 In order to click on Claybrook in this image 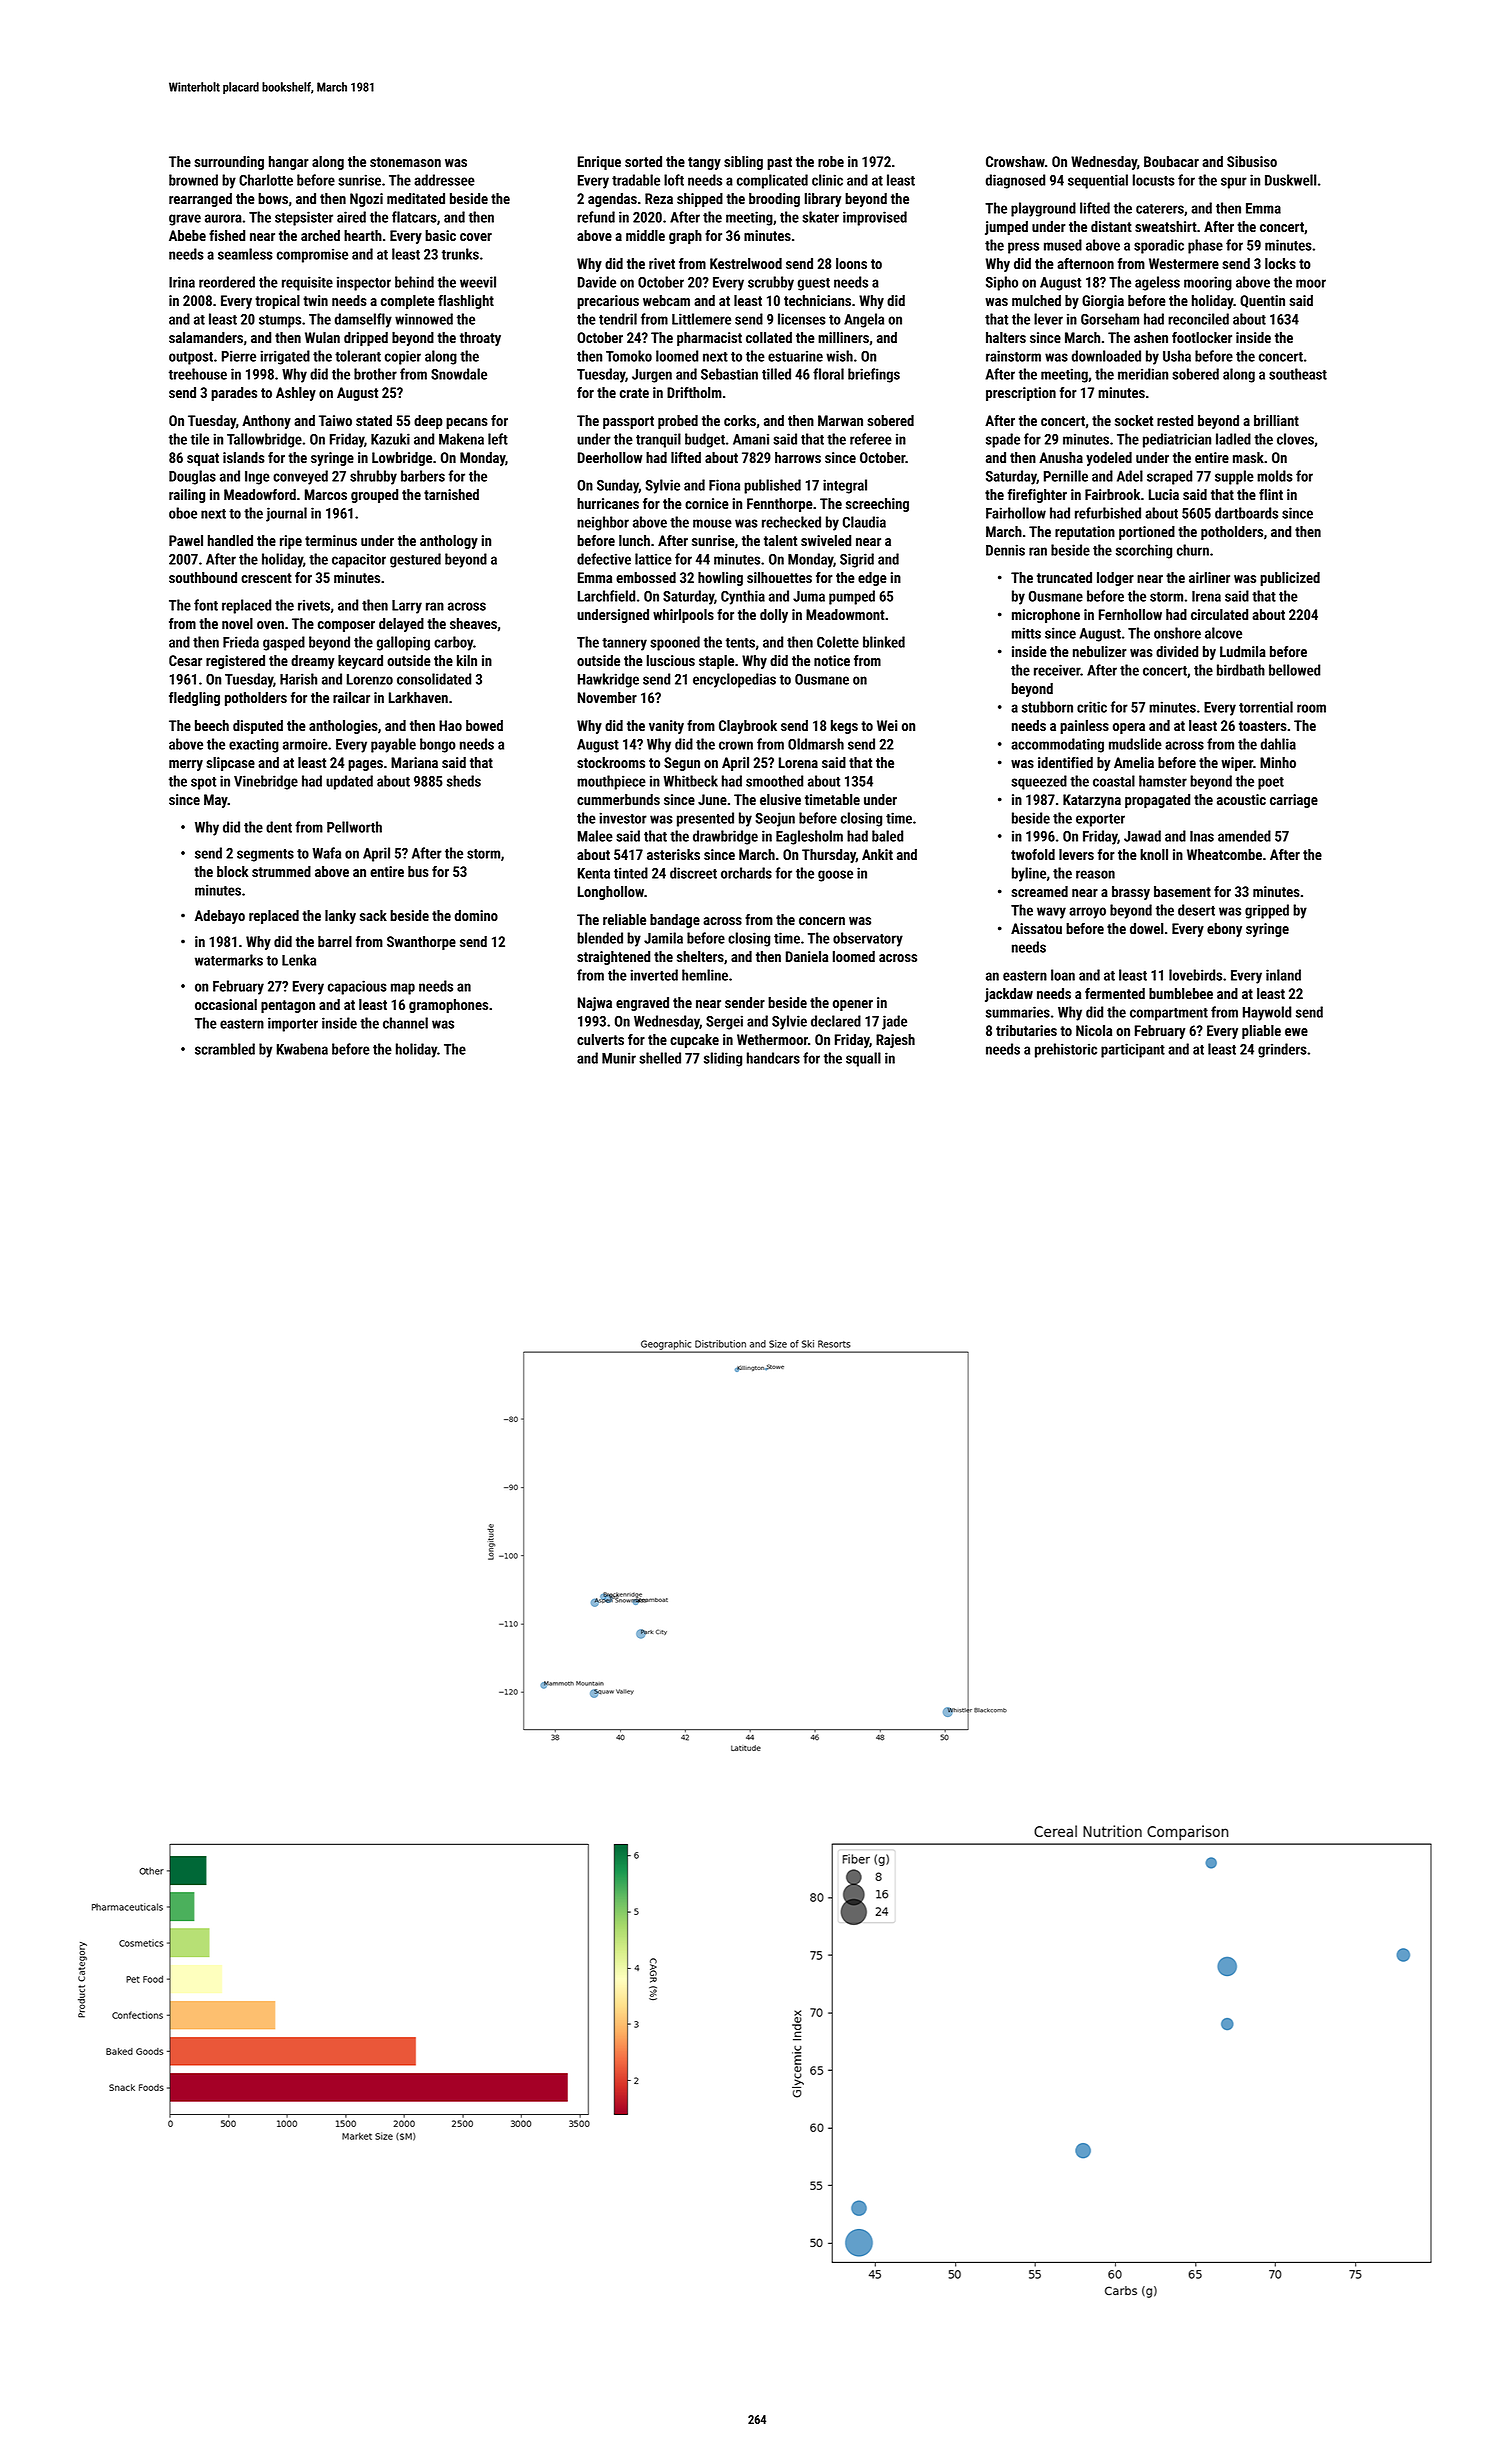, I will do `click(748, 727)`.
